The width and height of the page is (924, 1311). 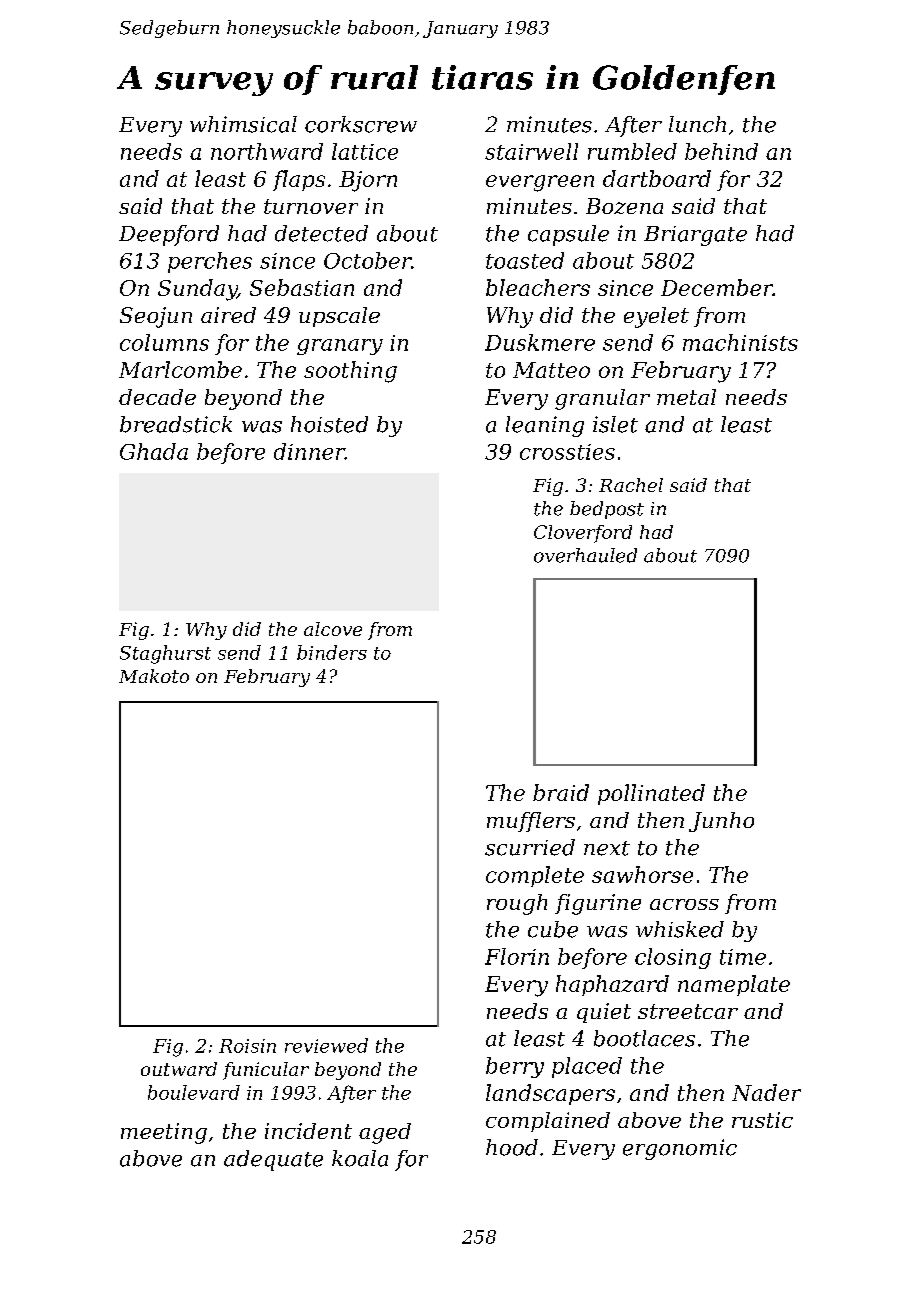 What do you see at coordinates (656, 317) in the page?
I see `eyelet` at bounding box center [656, 317].
